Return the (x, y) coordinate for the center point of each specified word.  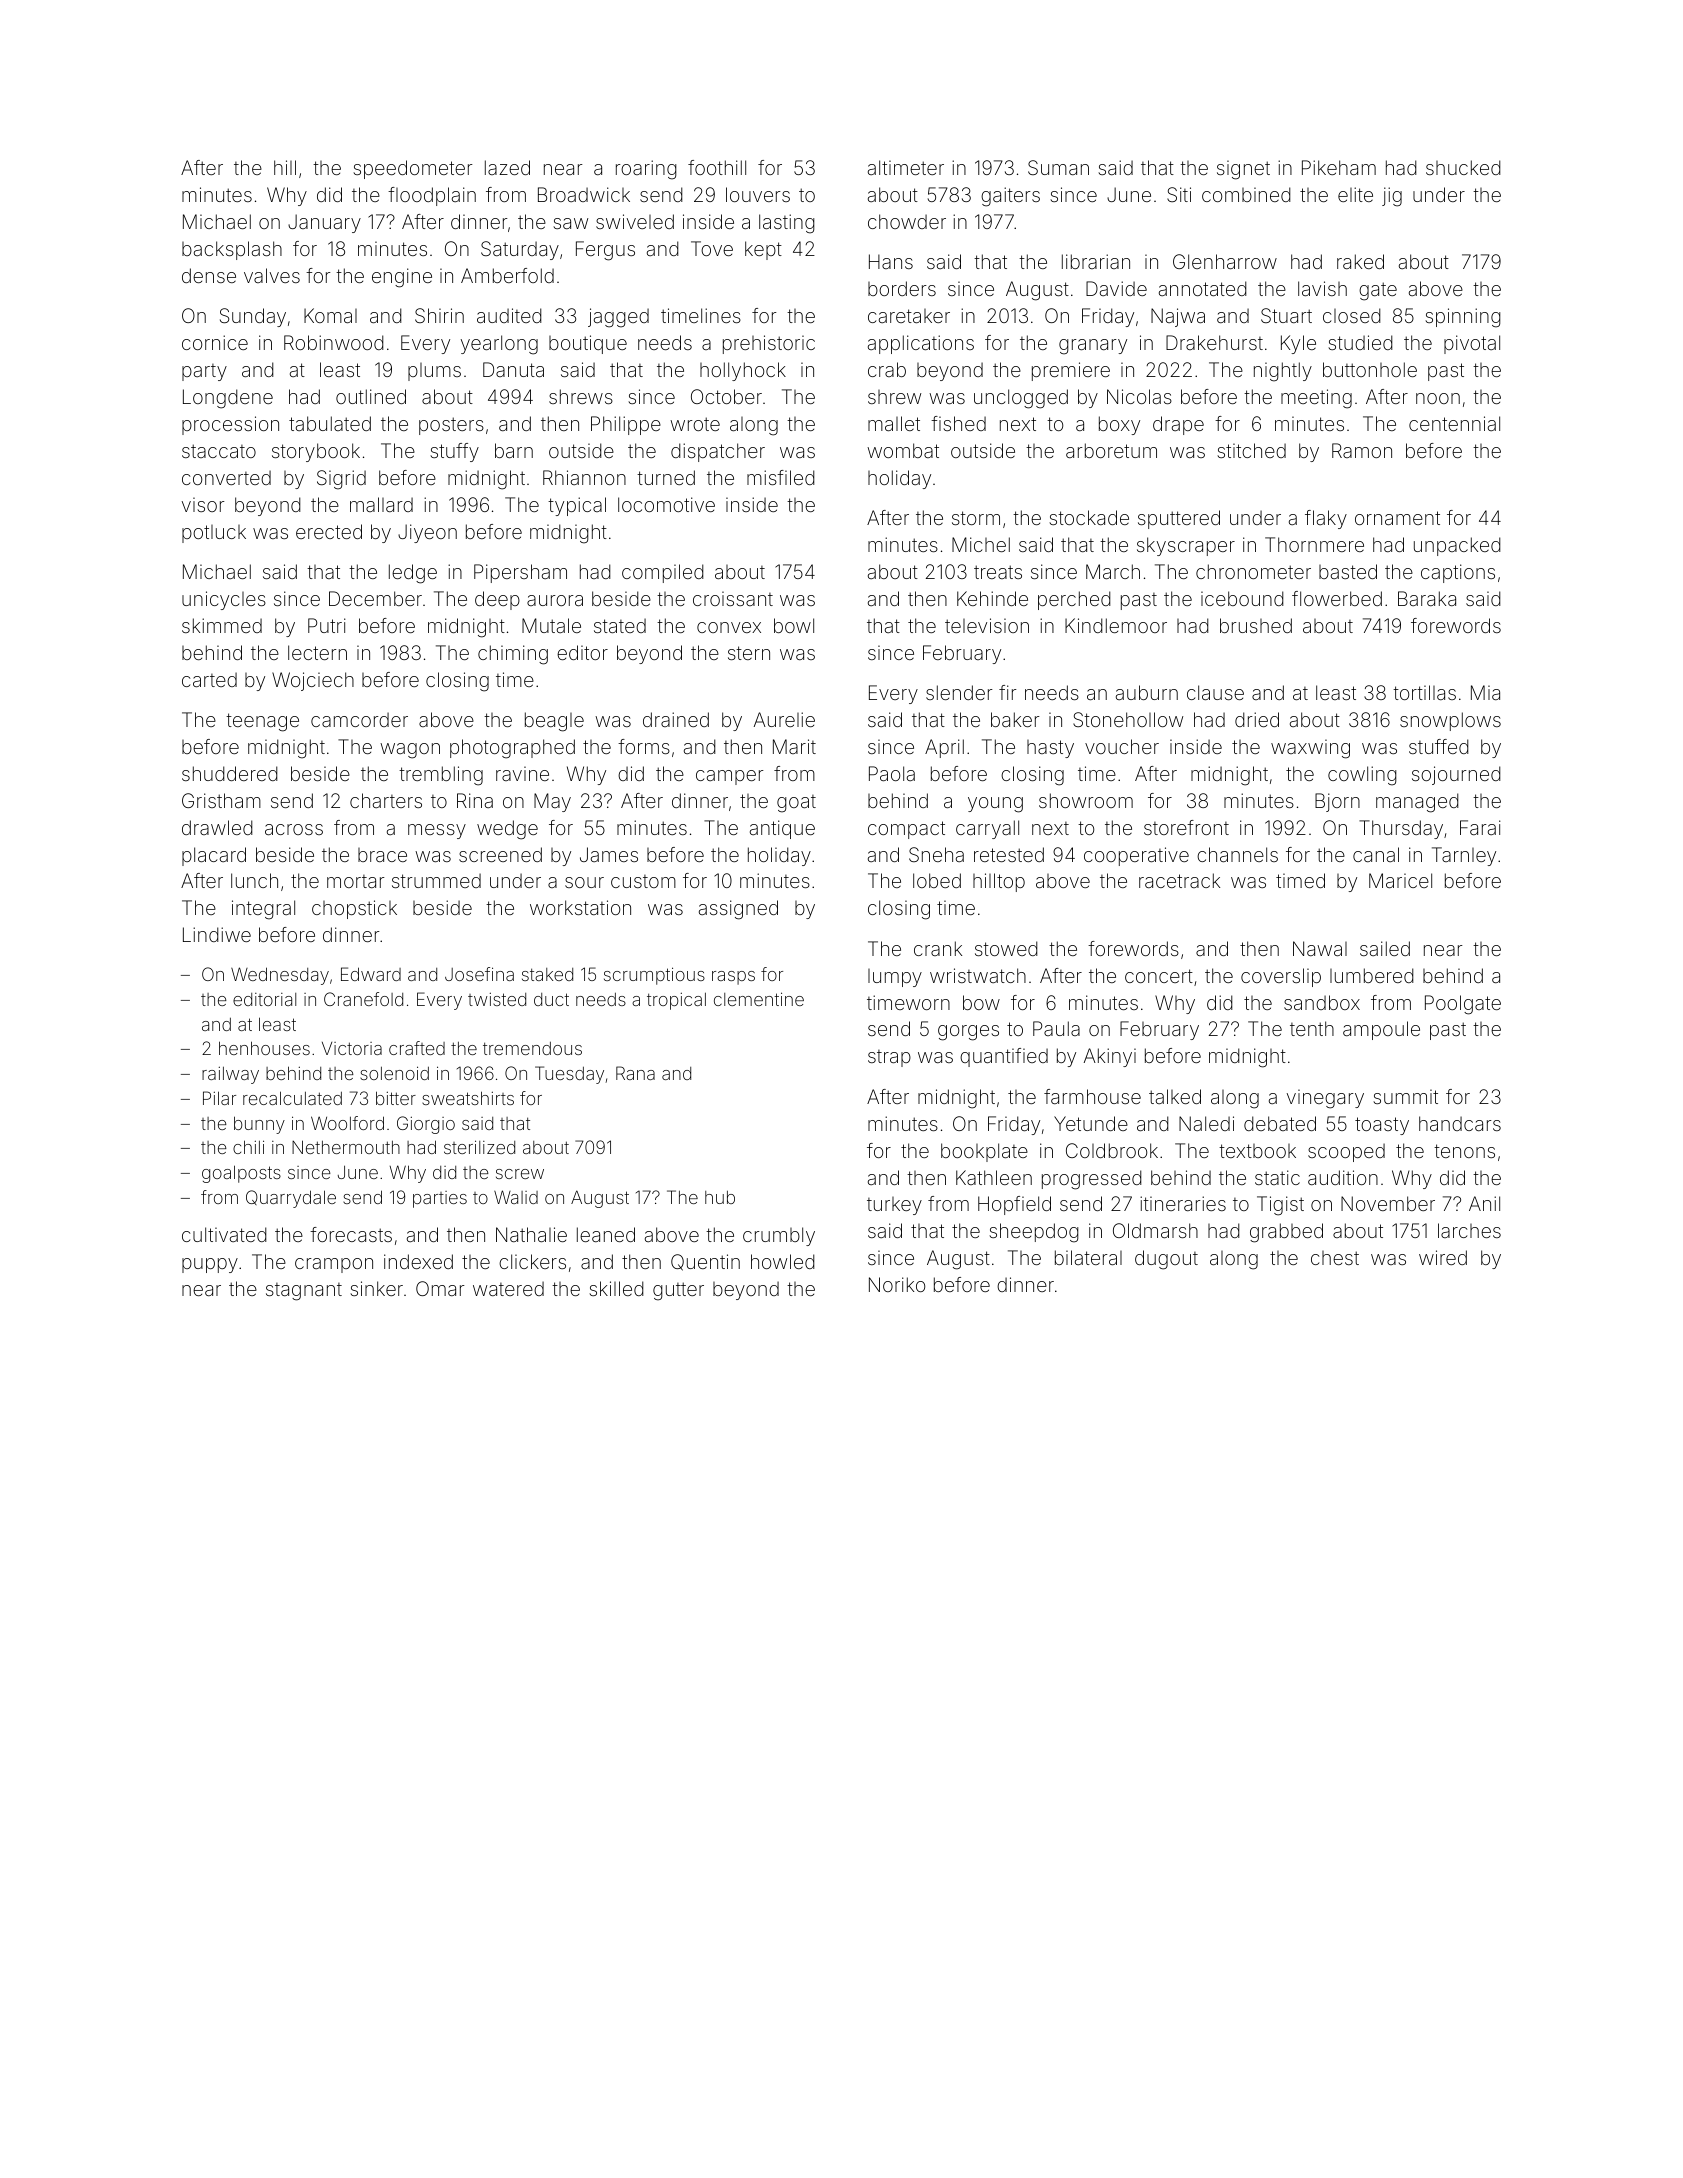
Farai (1480, 827)
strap (889, 1058)
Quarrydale (291, 1199)
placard (214, 856)
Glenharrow (1225, 261)
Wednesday (280, 976)
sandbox (1322, 1002)
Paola (892, 773)
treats (998, 572)
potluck (214, 534)
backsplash (232, 250)
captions (1458, 573)
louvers (758, 194)
